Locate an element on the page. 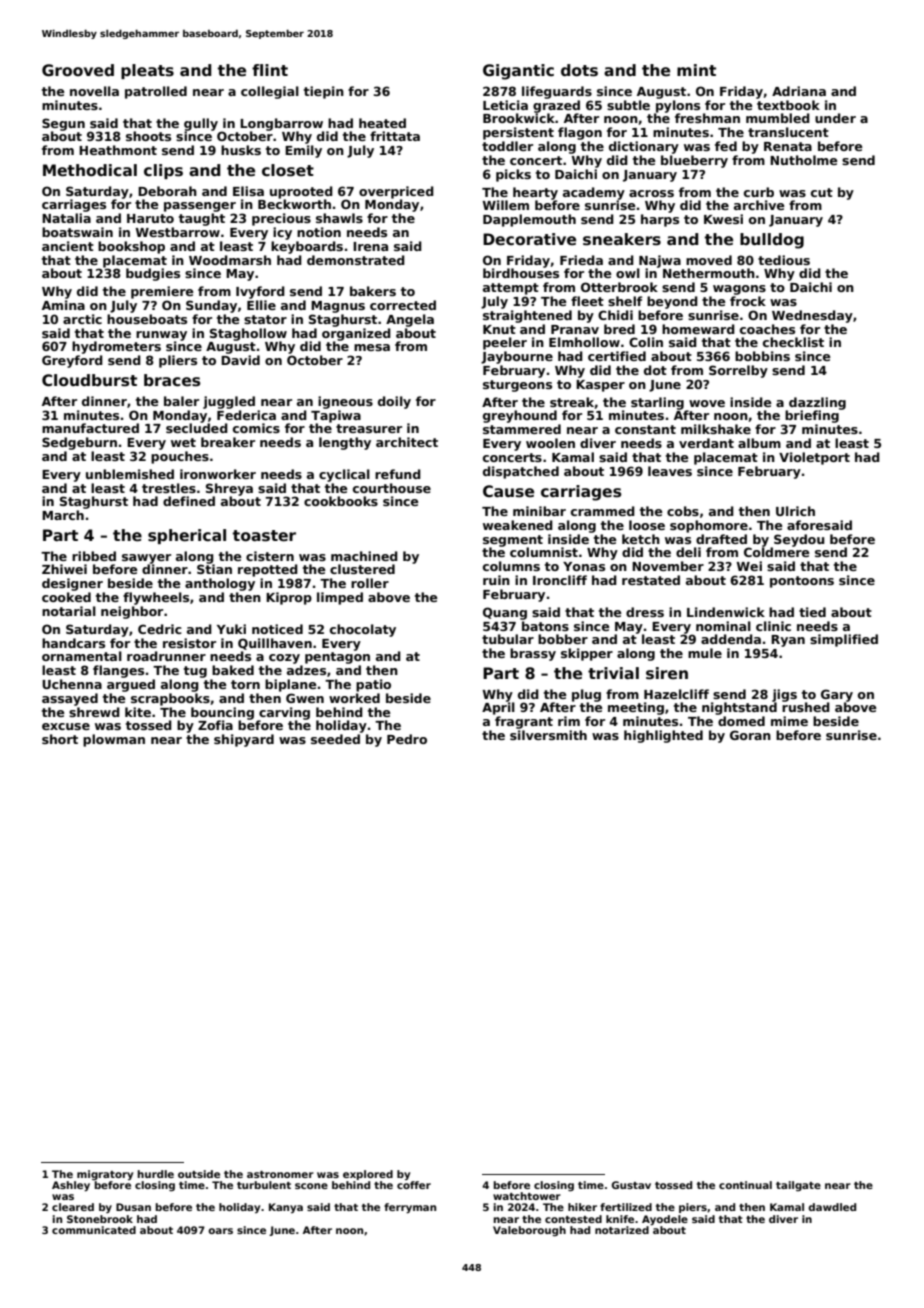  Valeborough is located at coordinates (529, 1231).
